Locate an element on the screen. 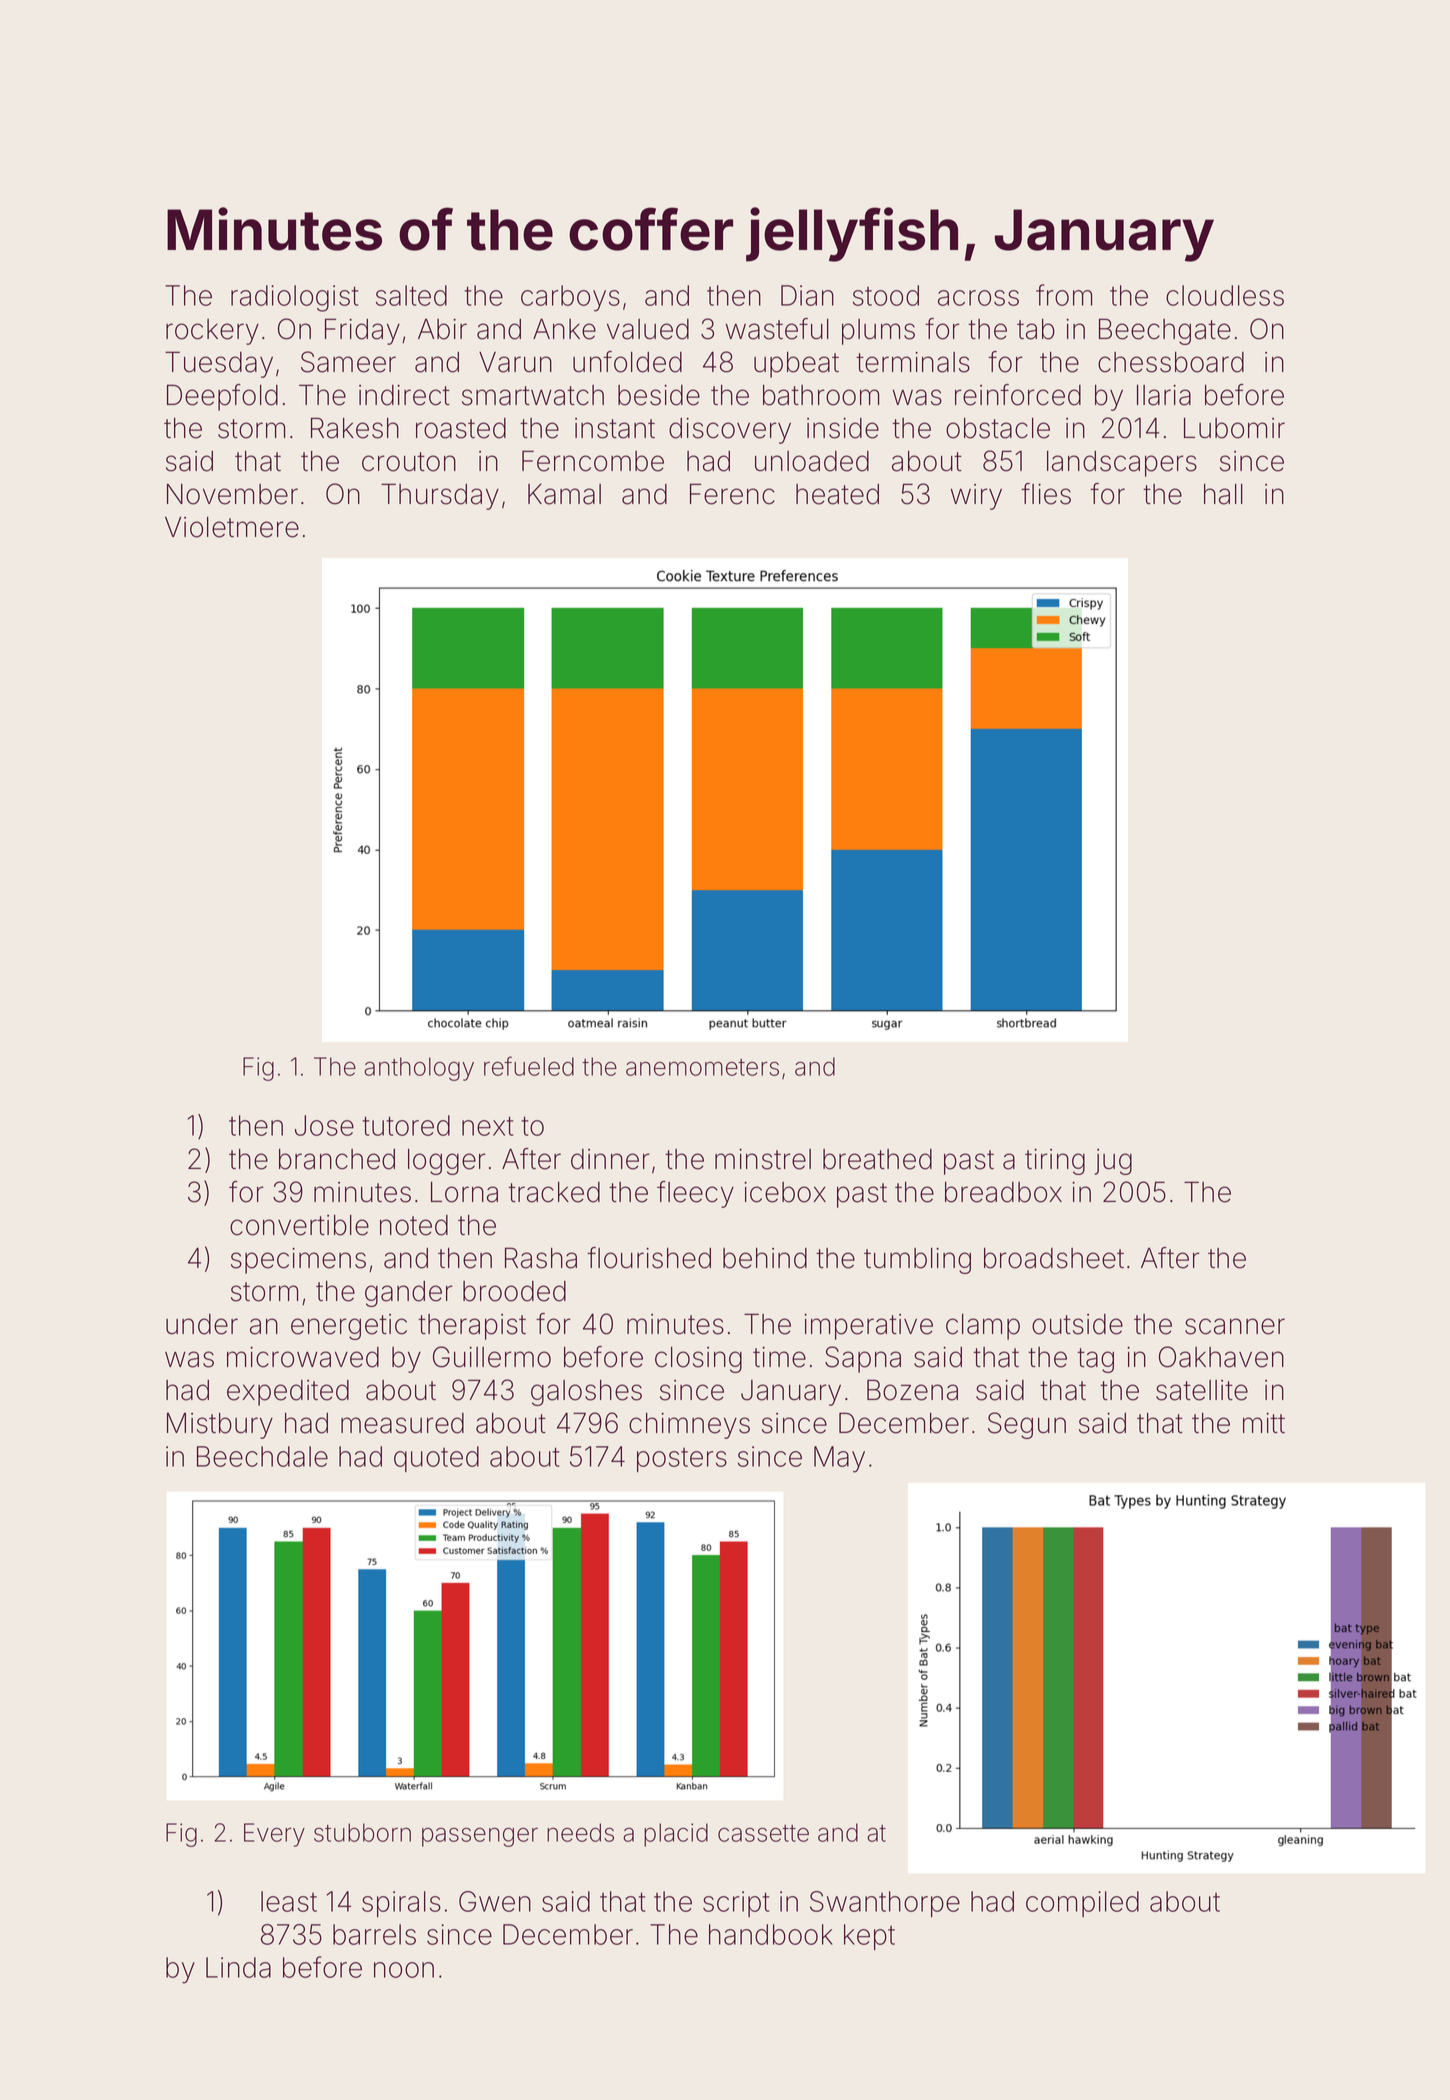 The image size is (1450, 2100). compiled is located at coordinates (1082, 1904).
